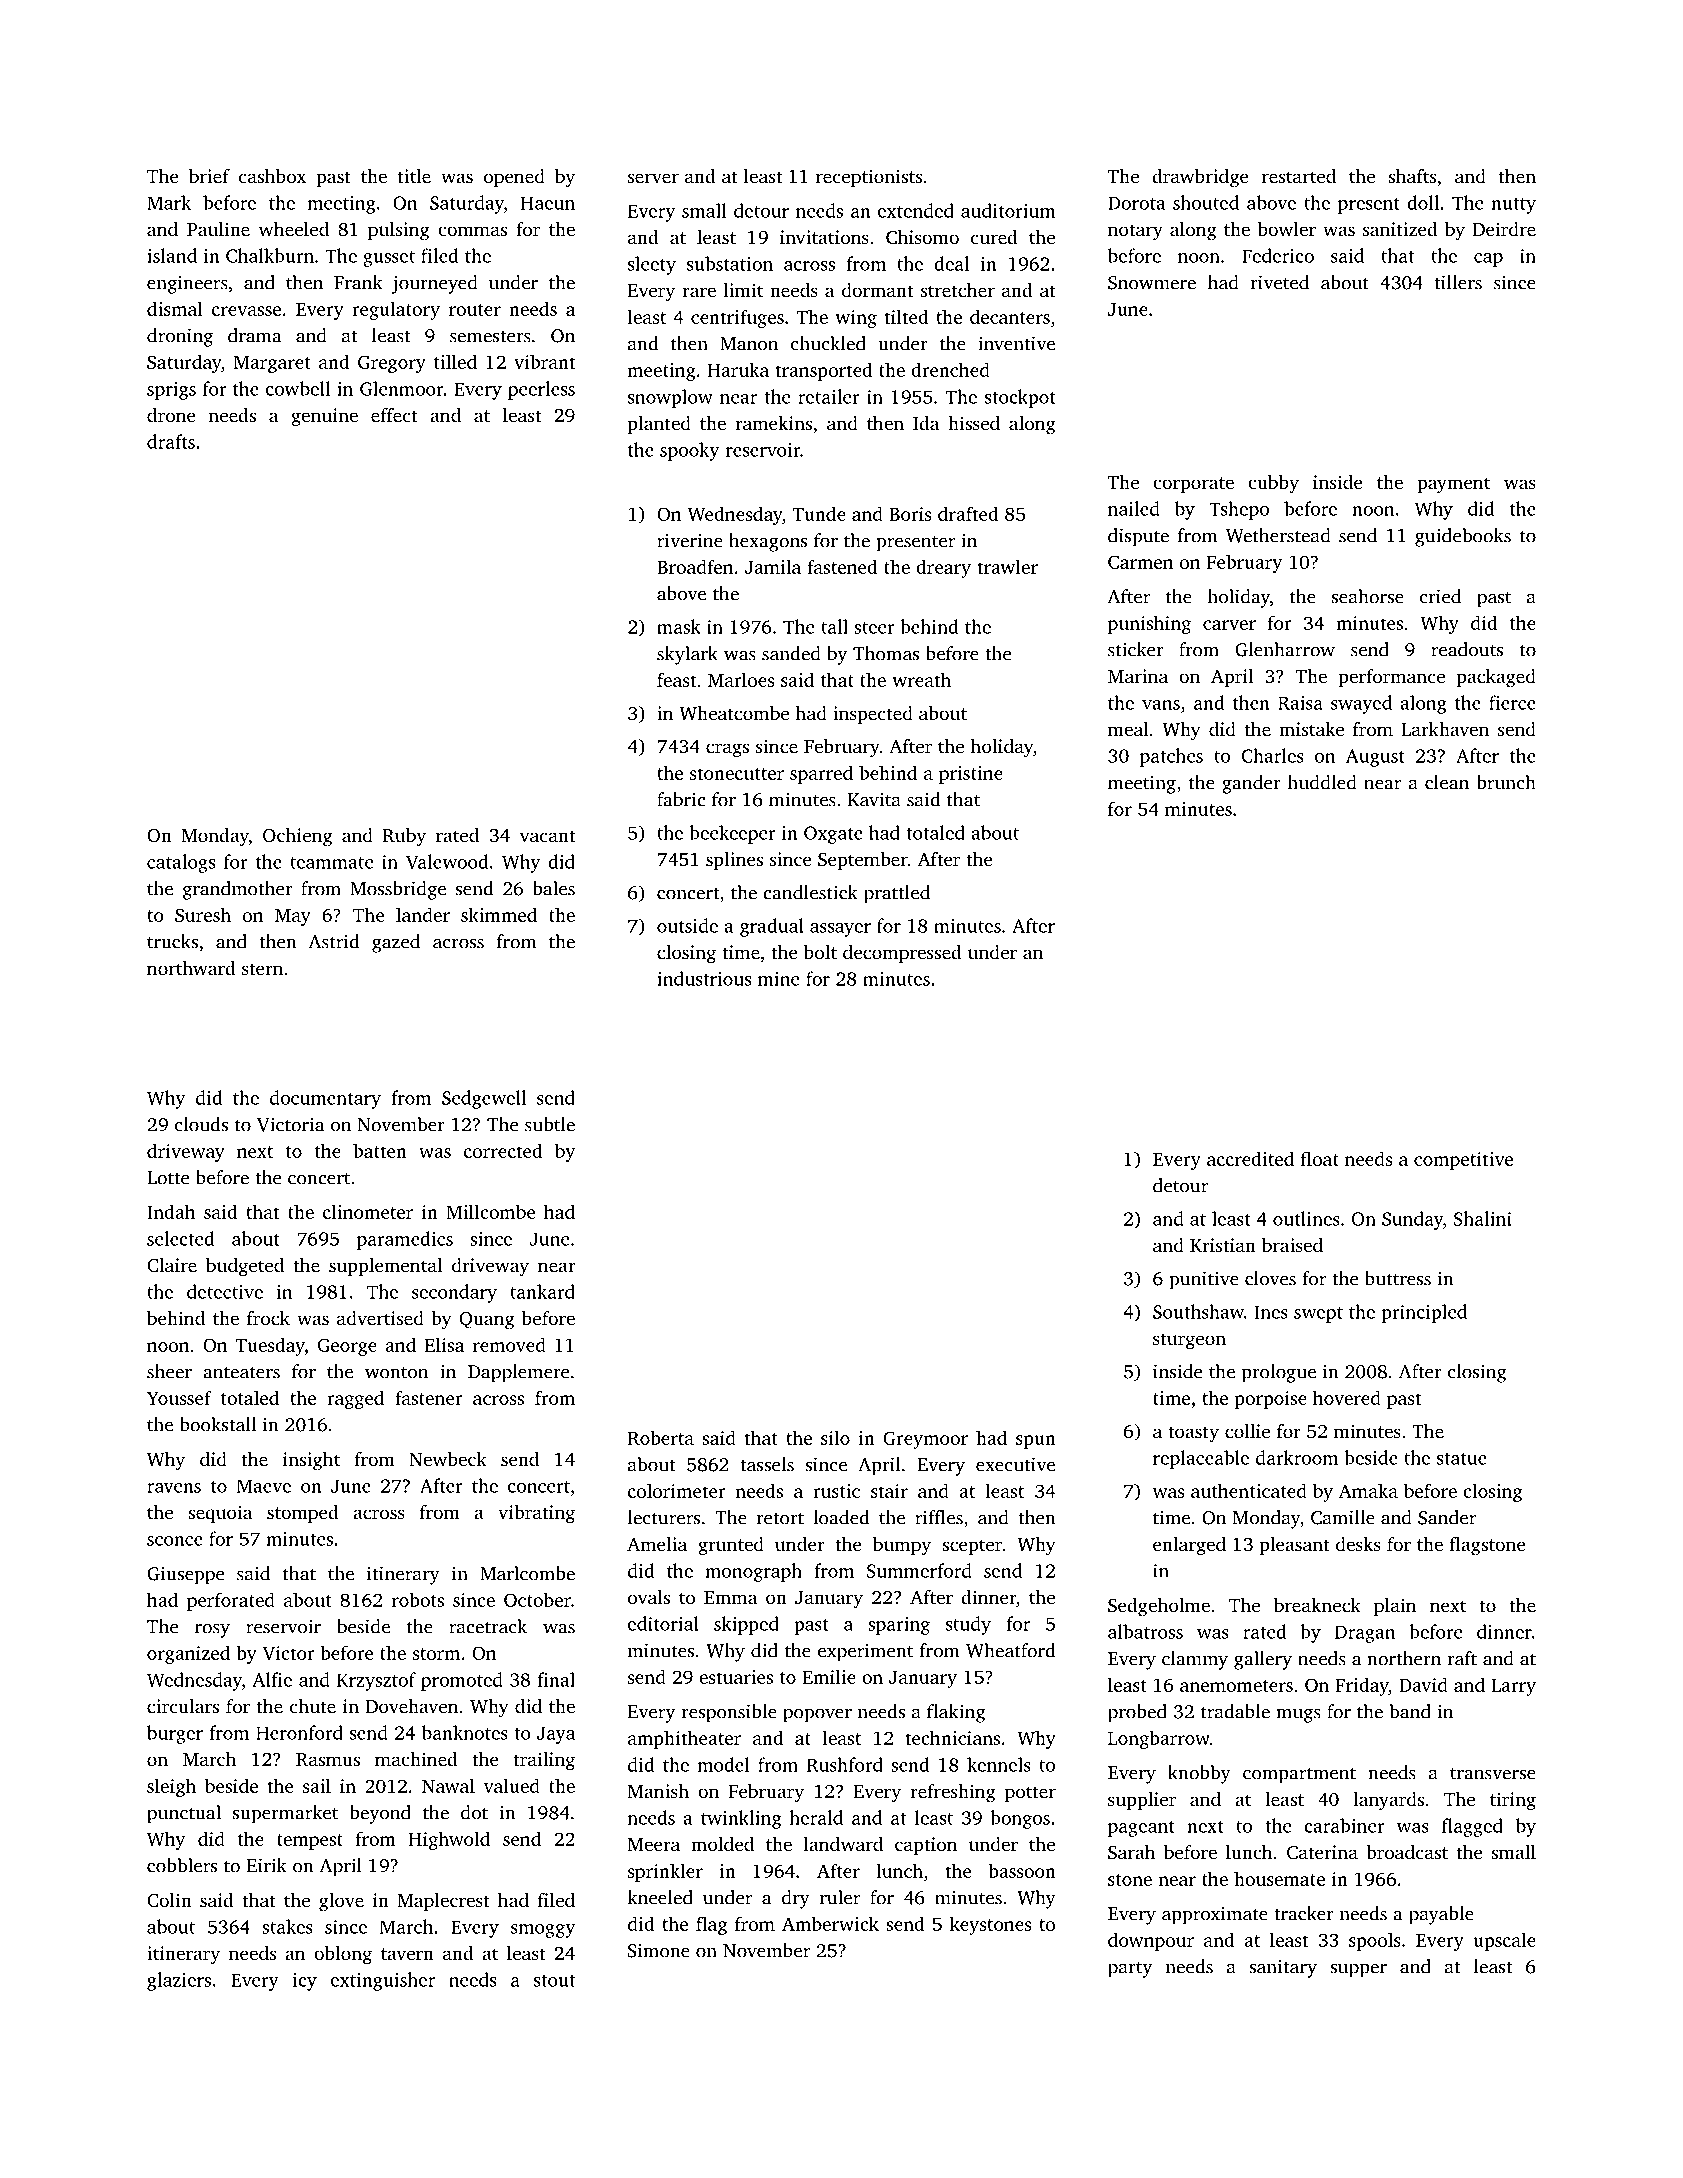 The image size is (1683, 2178). What do you see at coordinates (902, 954) in the document?
I see `decompressed` at bounding box center [902, 954].
